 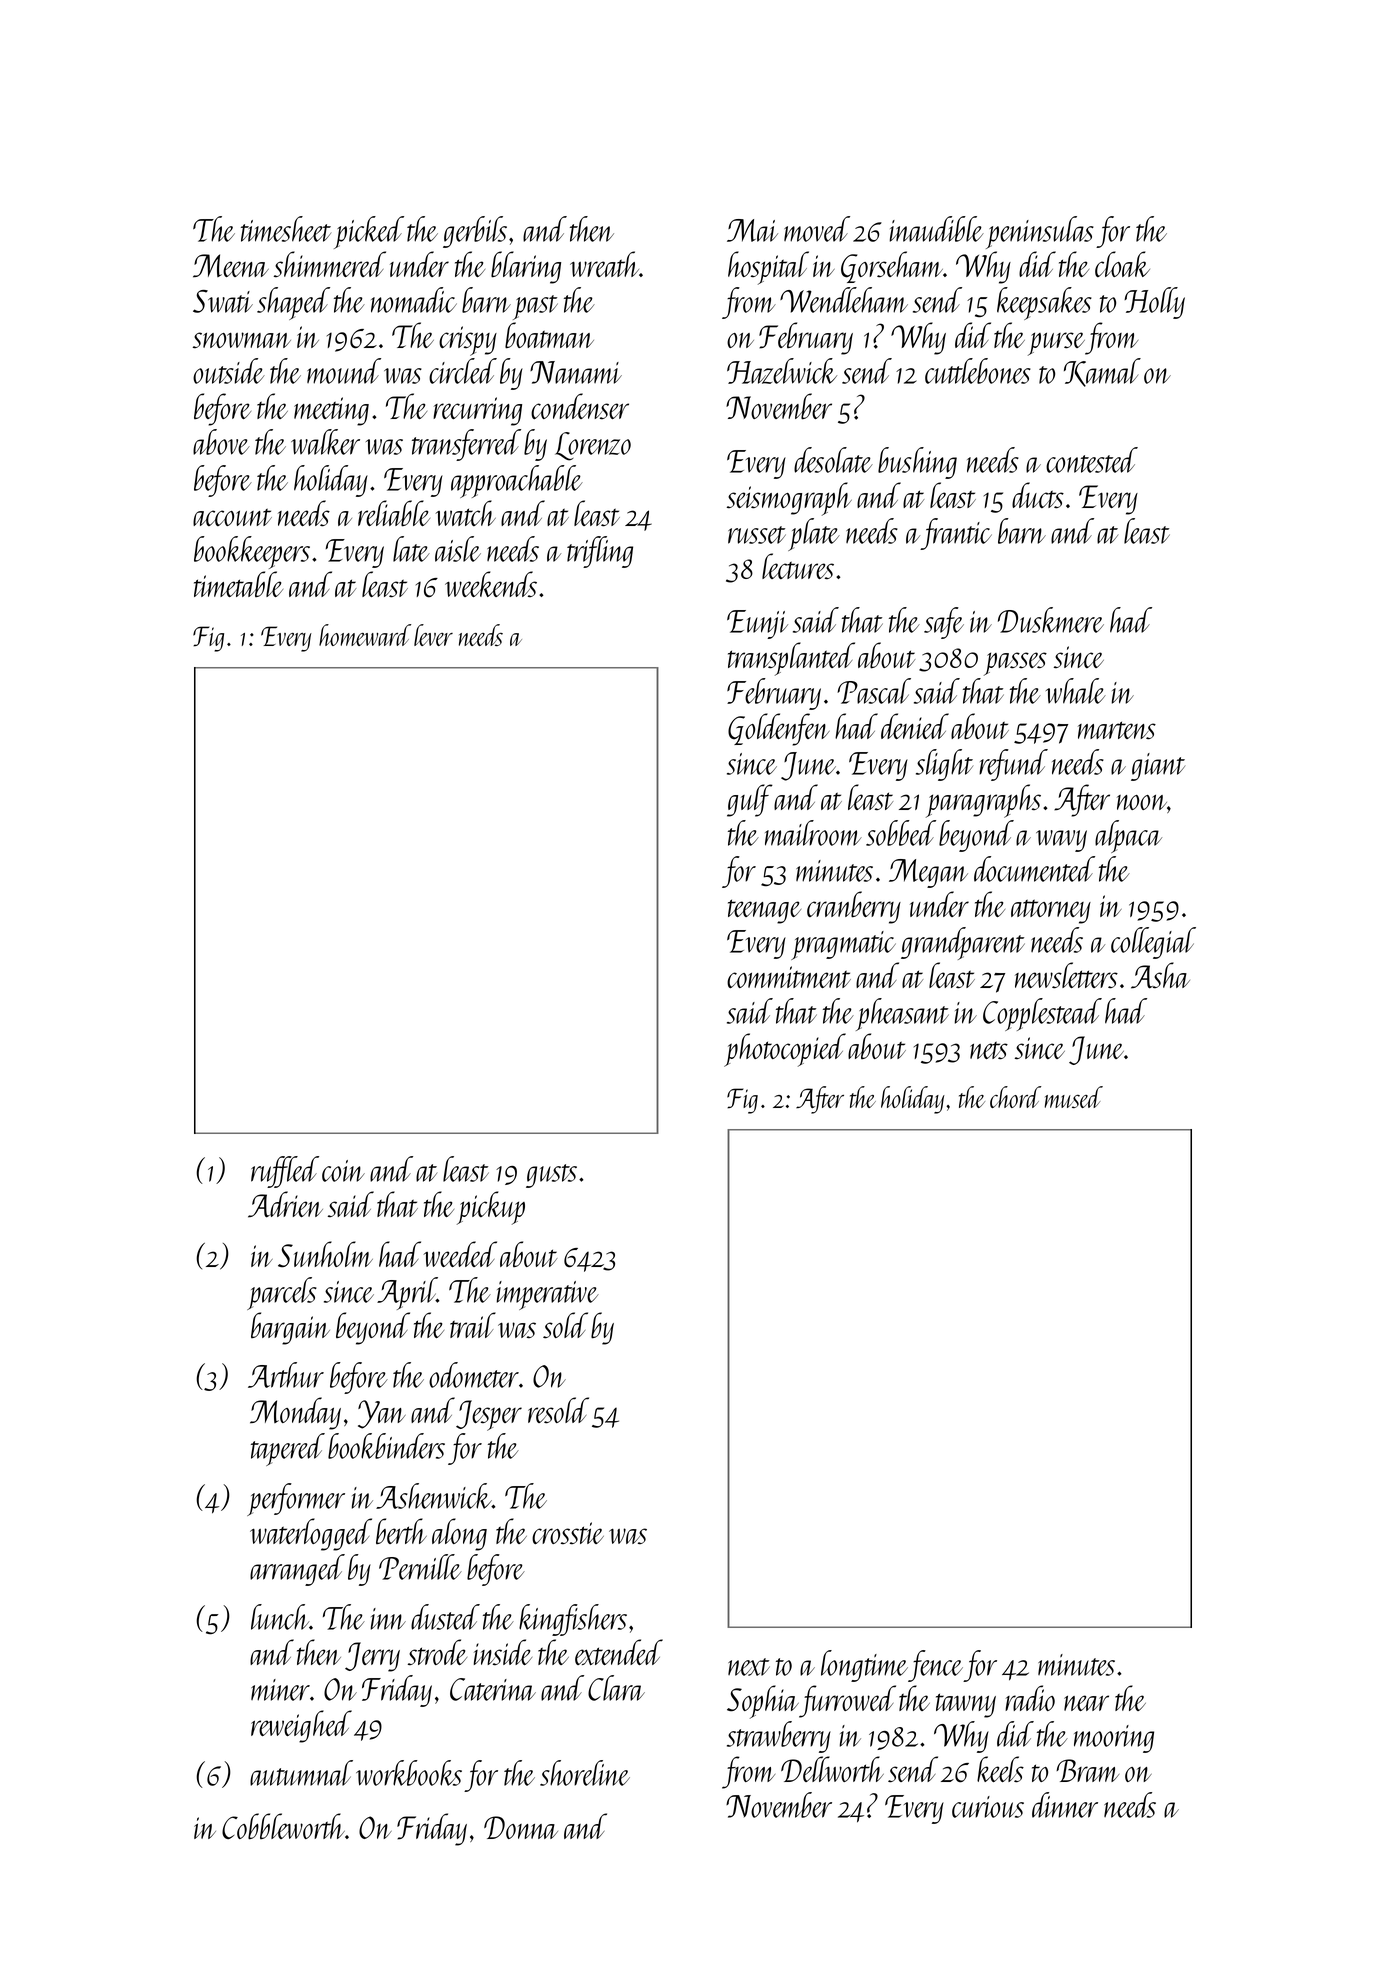 What do you see at coordinates (1051, 620) in the image?
I see `Duskmere` at bounding box center [1051, 620].
